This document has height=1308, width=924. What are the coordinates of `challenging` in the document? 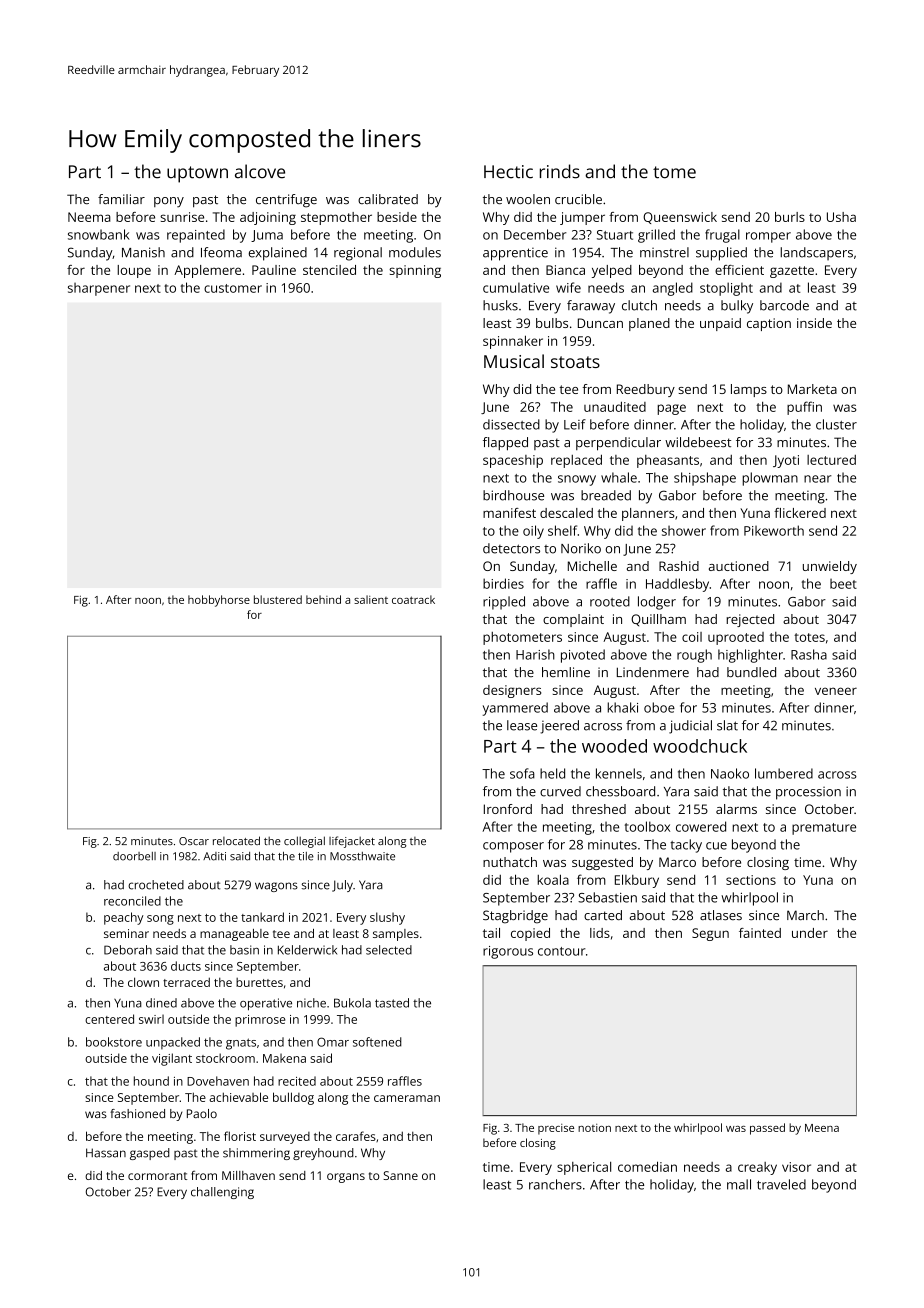 It's located at (222, 1193).
